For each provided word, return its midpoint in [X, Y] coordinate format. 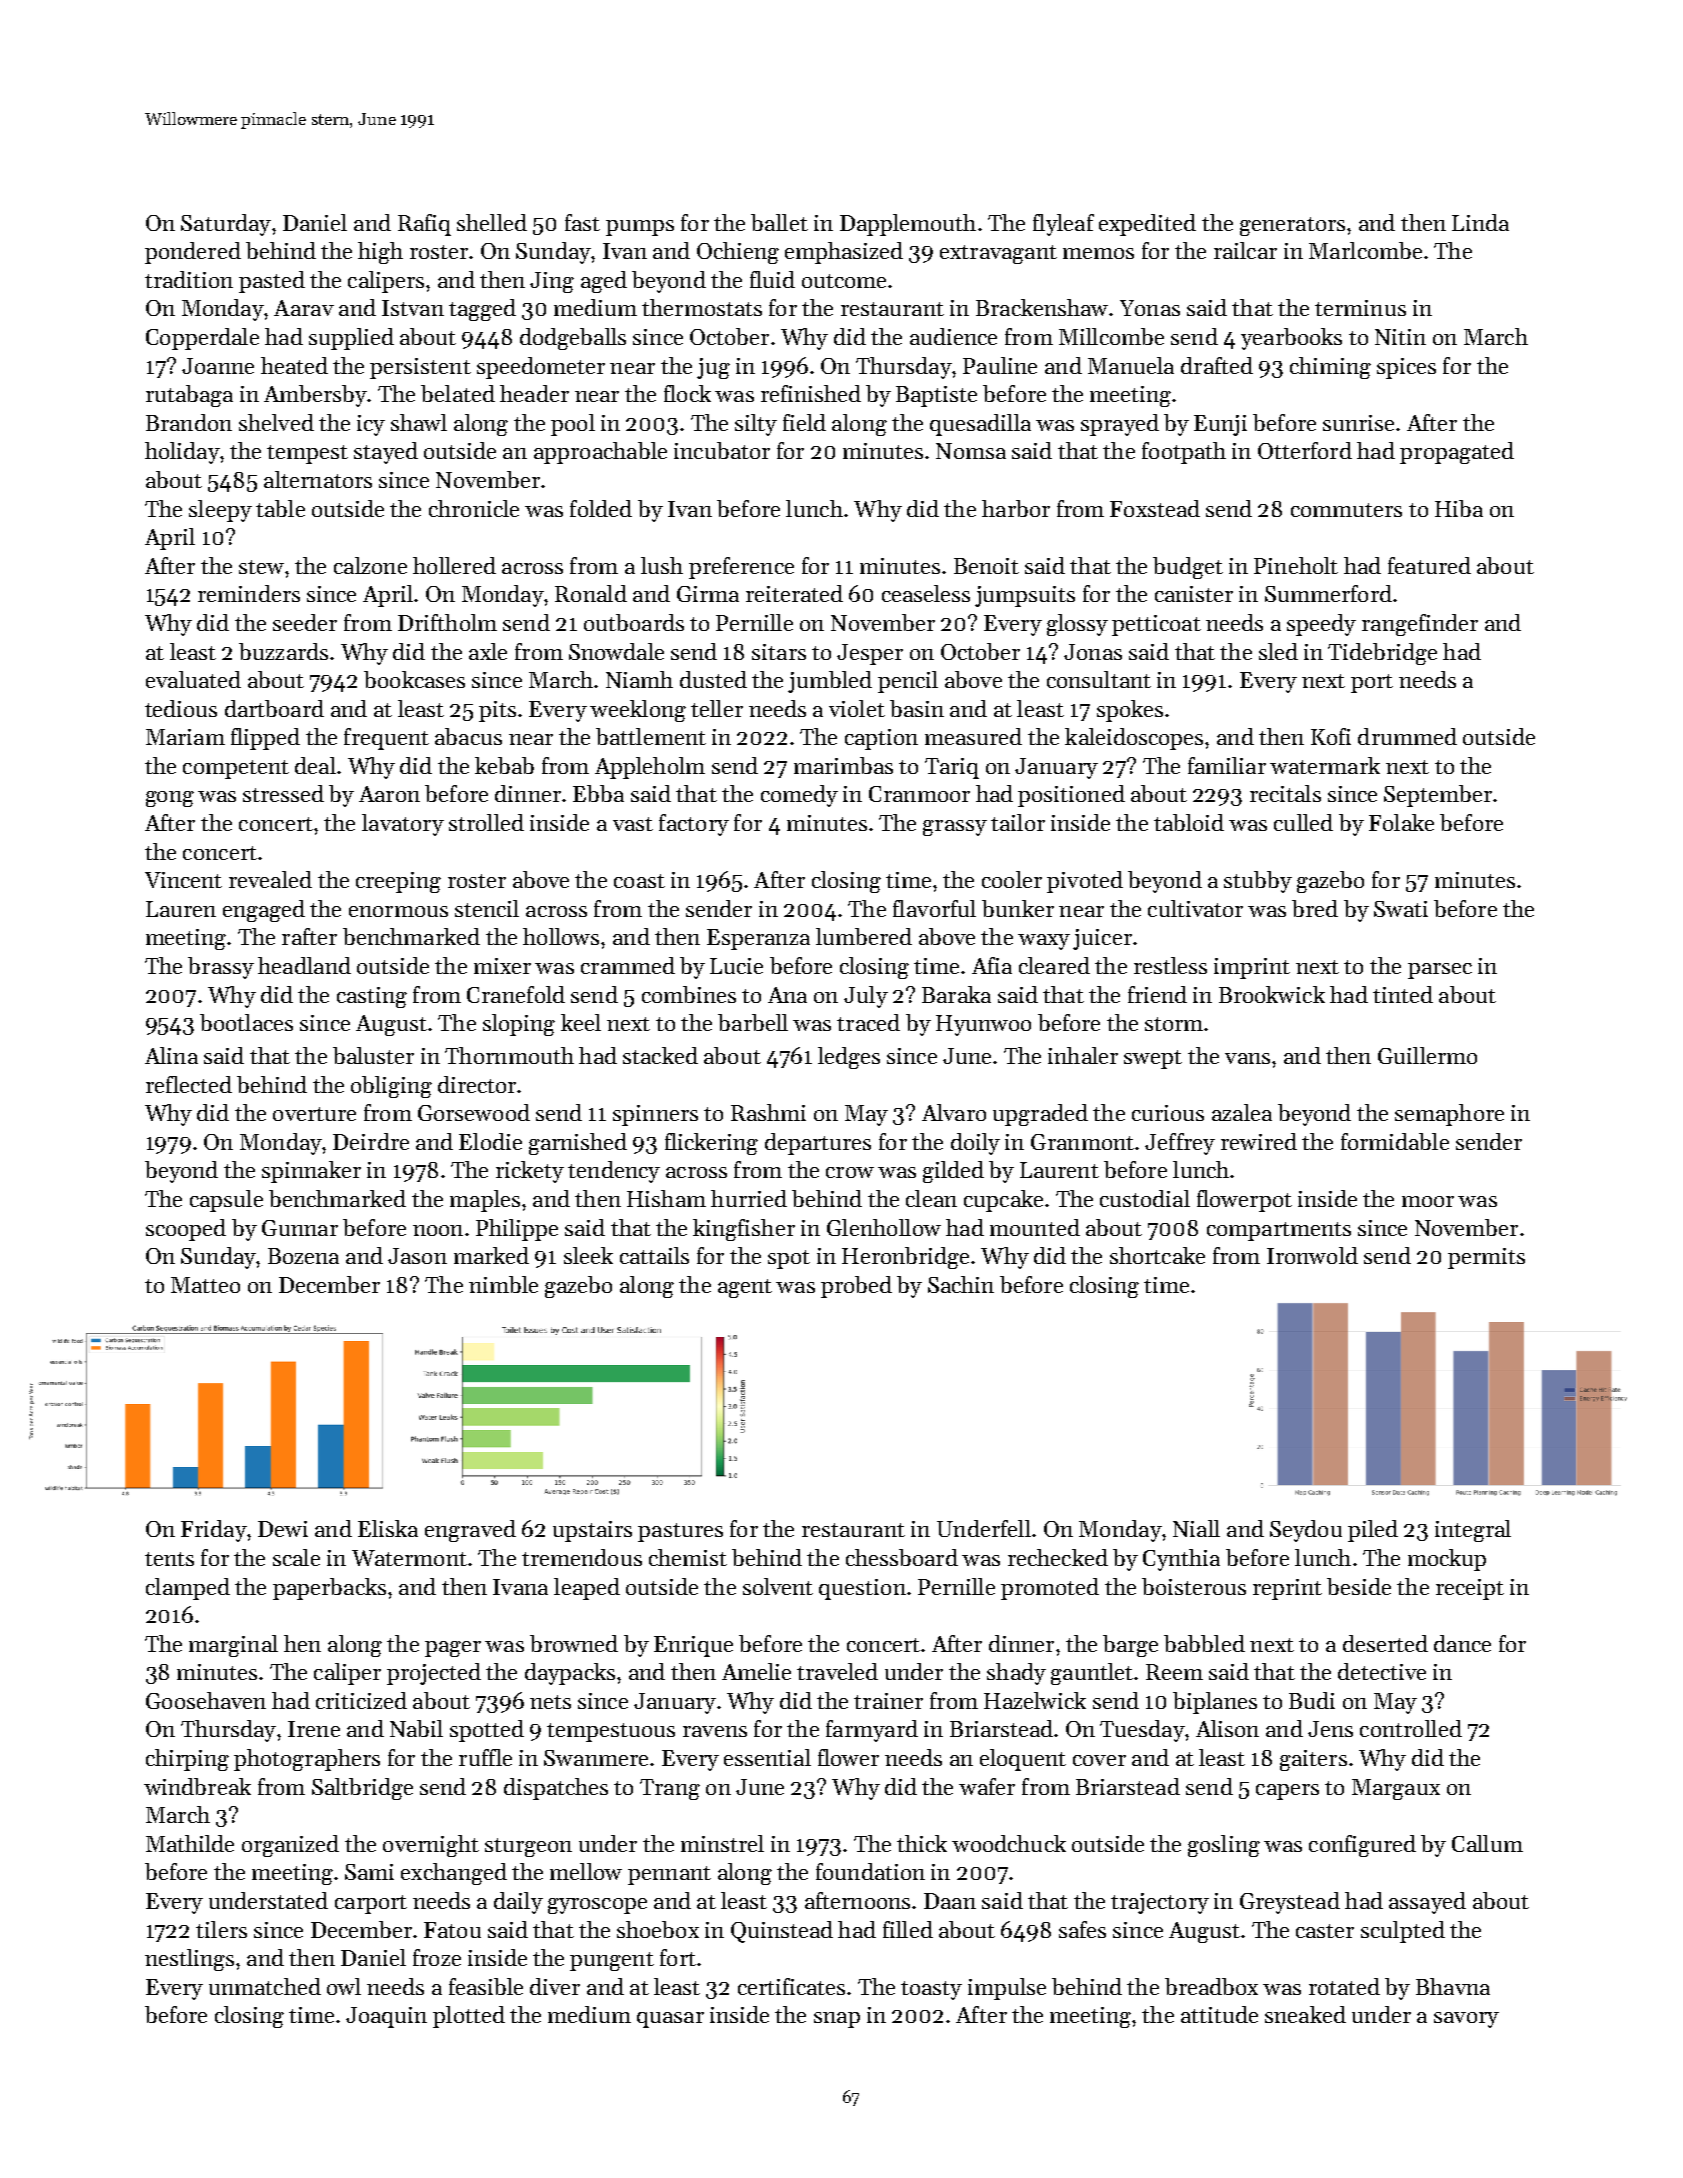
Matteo [205, 1285]
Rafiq [424, 225]
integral [1473, 1531]
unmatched [265, 1986]
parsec [1440, 971]
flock [687, 393]
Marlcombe [1365, 250]
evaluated [193, 679]
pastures [680, 1532]
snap [837, 2020]
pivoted [1085, 882]
